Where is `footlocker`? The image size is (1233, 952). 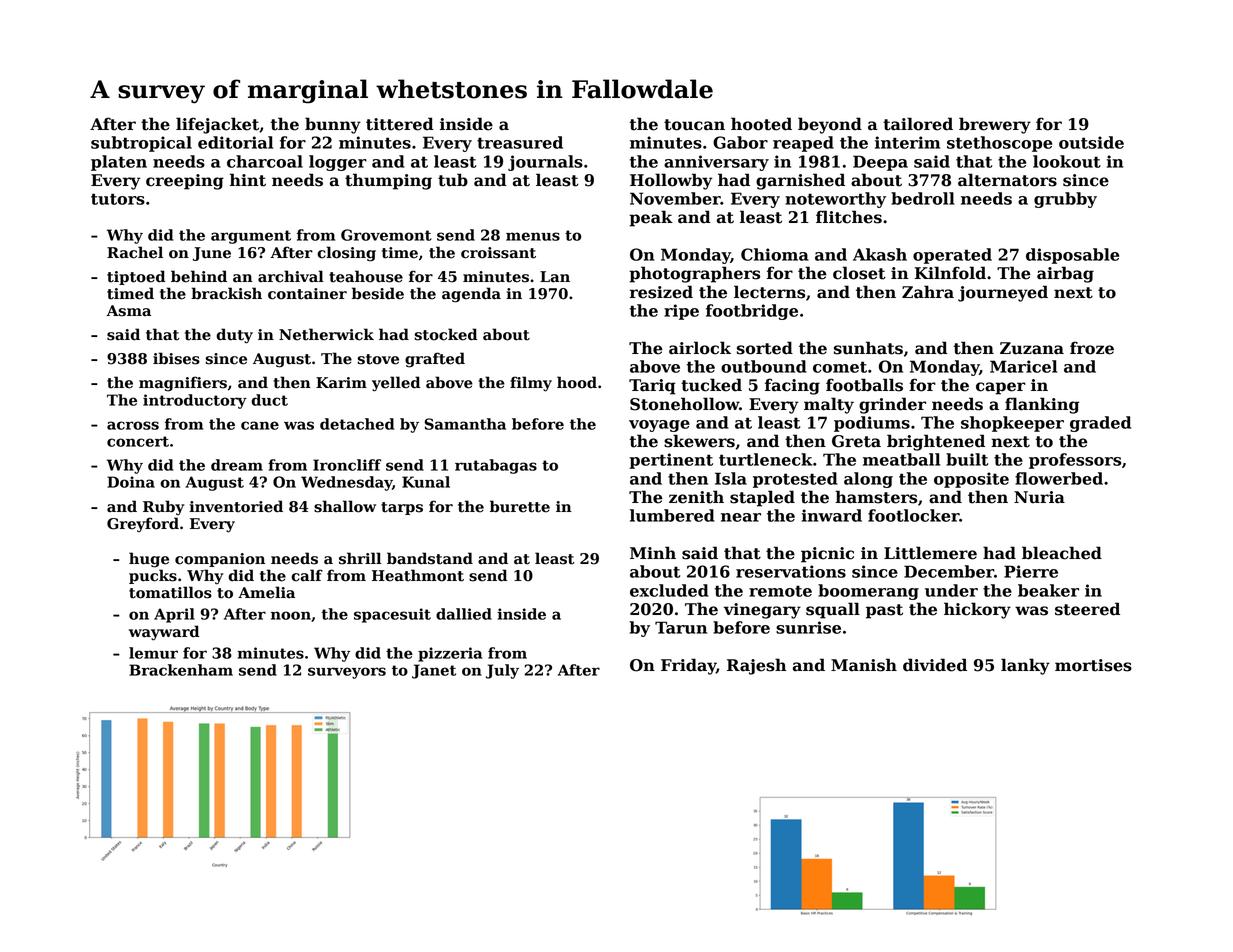 footlocker is located at coordinates (913, 515).
